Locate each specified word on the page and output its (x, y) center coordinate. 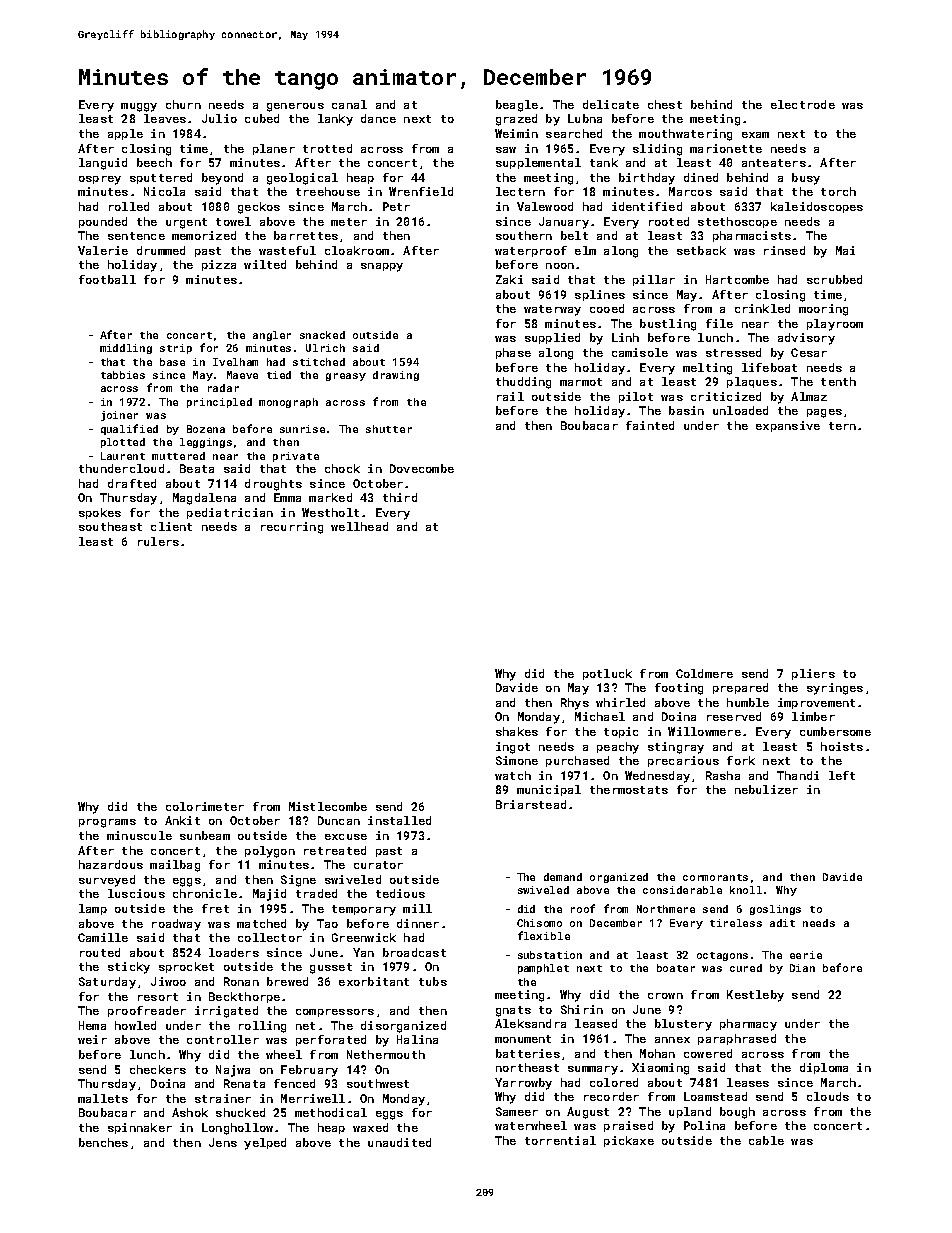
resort (158, 997)
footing (679, 689)
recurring (292, 528)
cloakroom (357, 250)
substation (550, 955)
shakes (517, 731)
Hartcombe (737, 279)
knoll (746, 890)
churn (183, 104)
